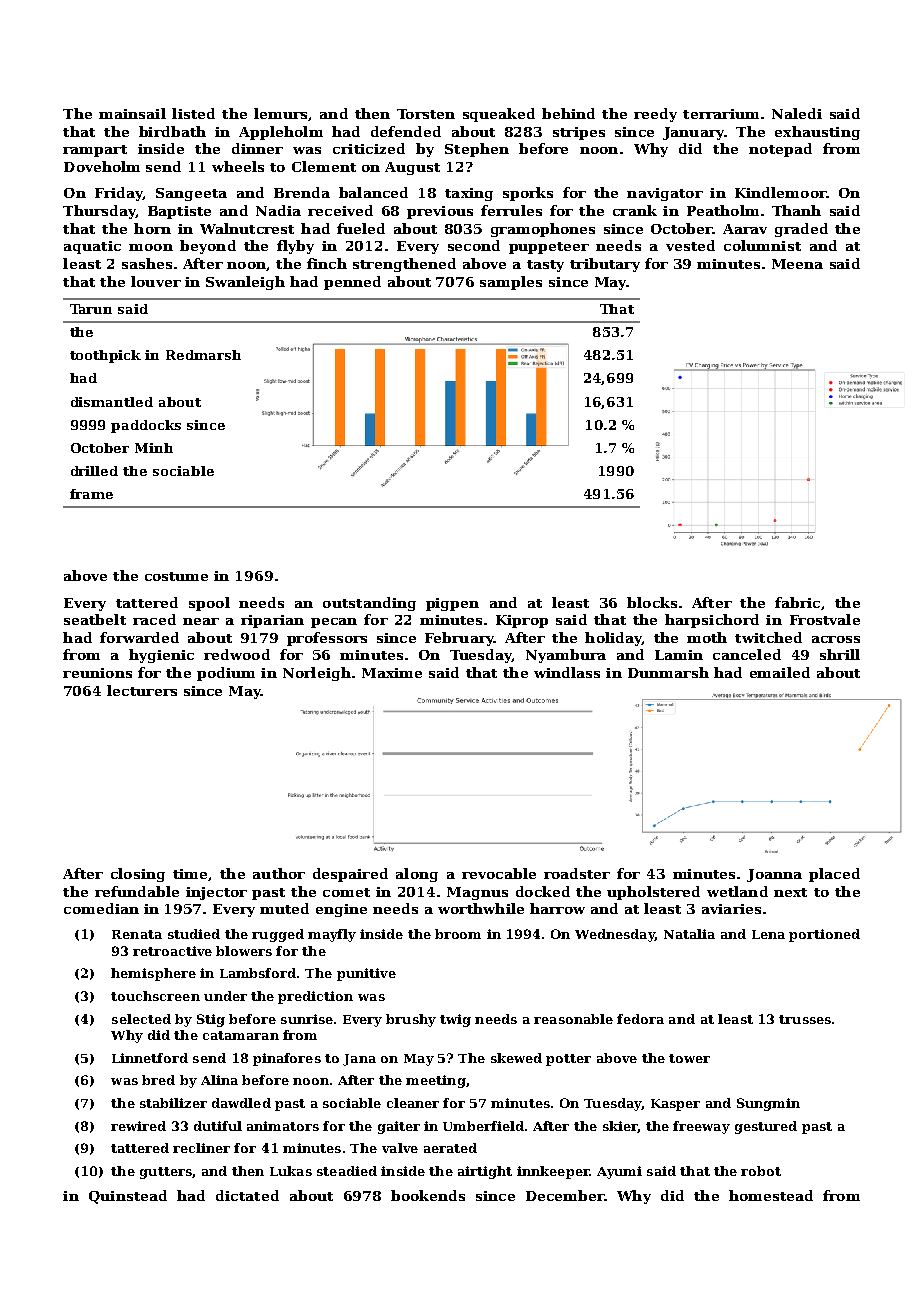 The width and height of the screenshot is (924, 1308). I want to click on dictated, so click(247, 1195).
